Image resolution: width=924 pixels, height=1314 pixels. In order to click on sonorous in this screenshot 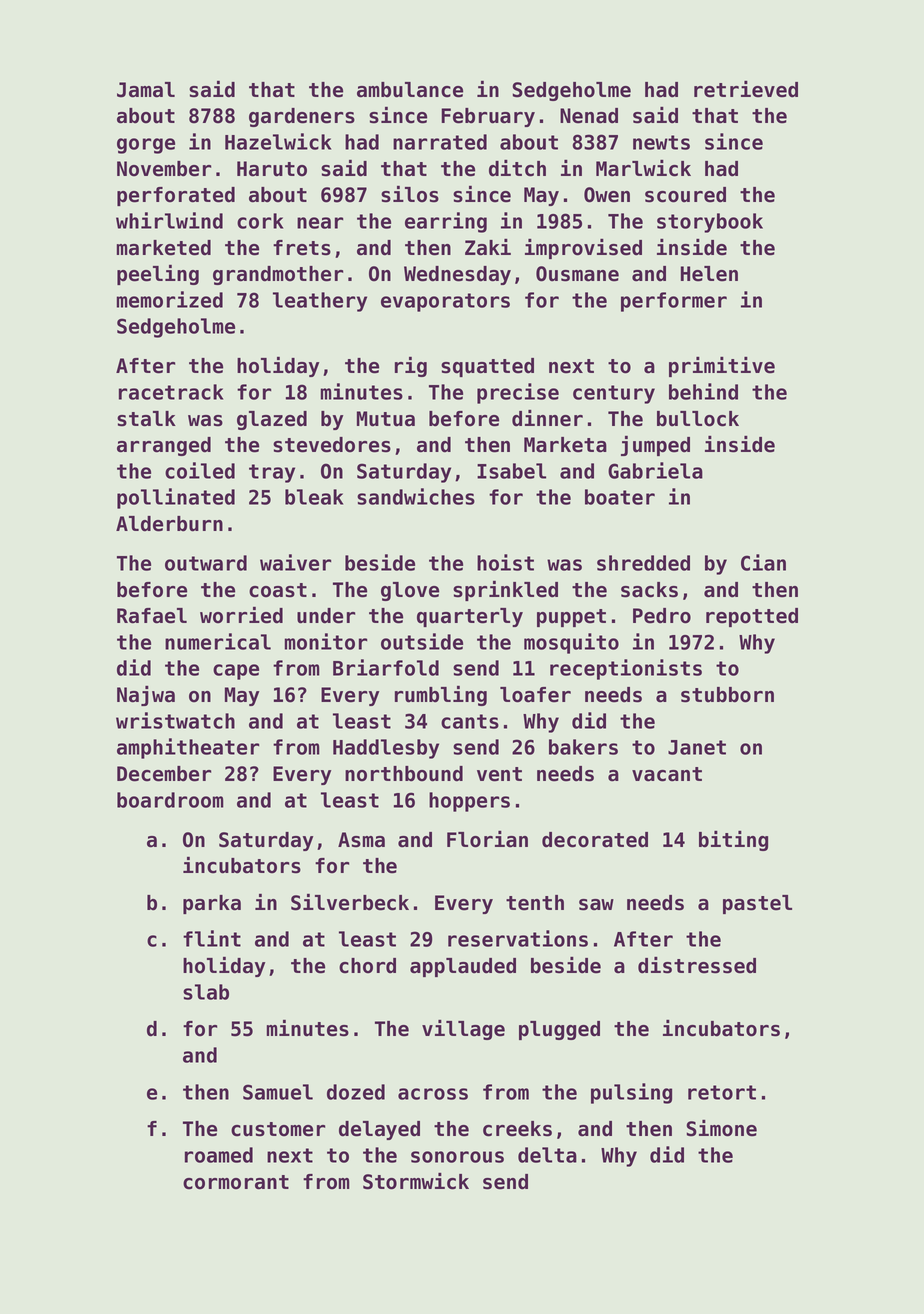, I will do `click(457, 1157)`.
